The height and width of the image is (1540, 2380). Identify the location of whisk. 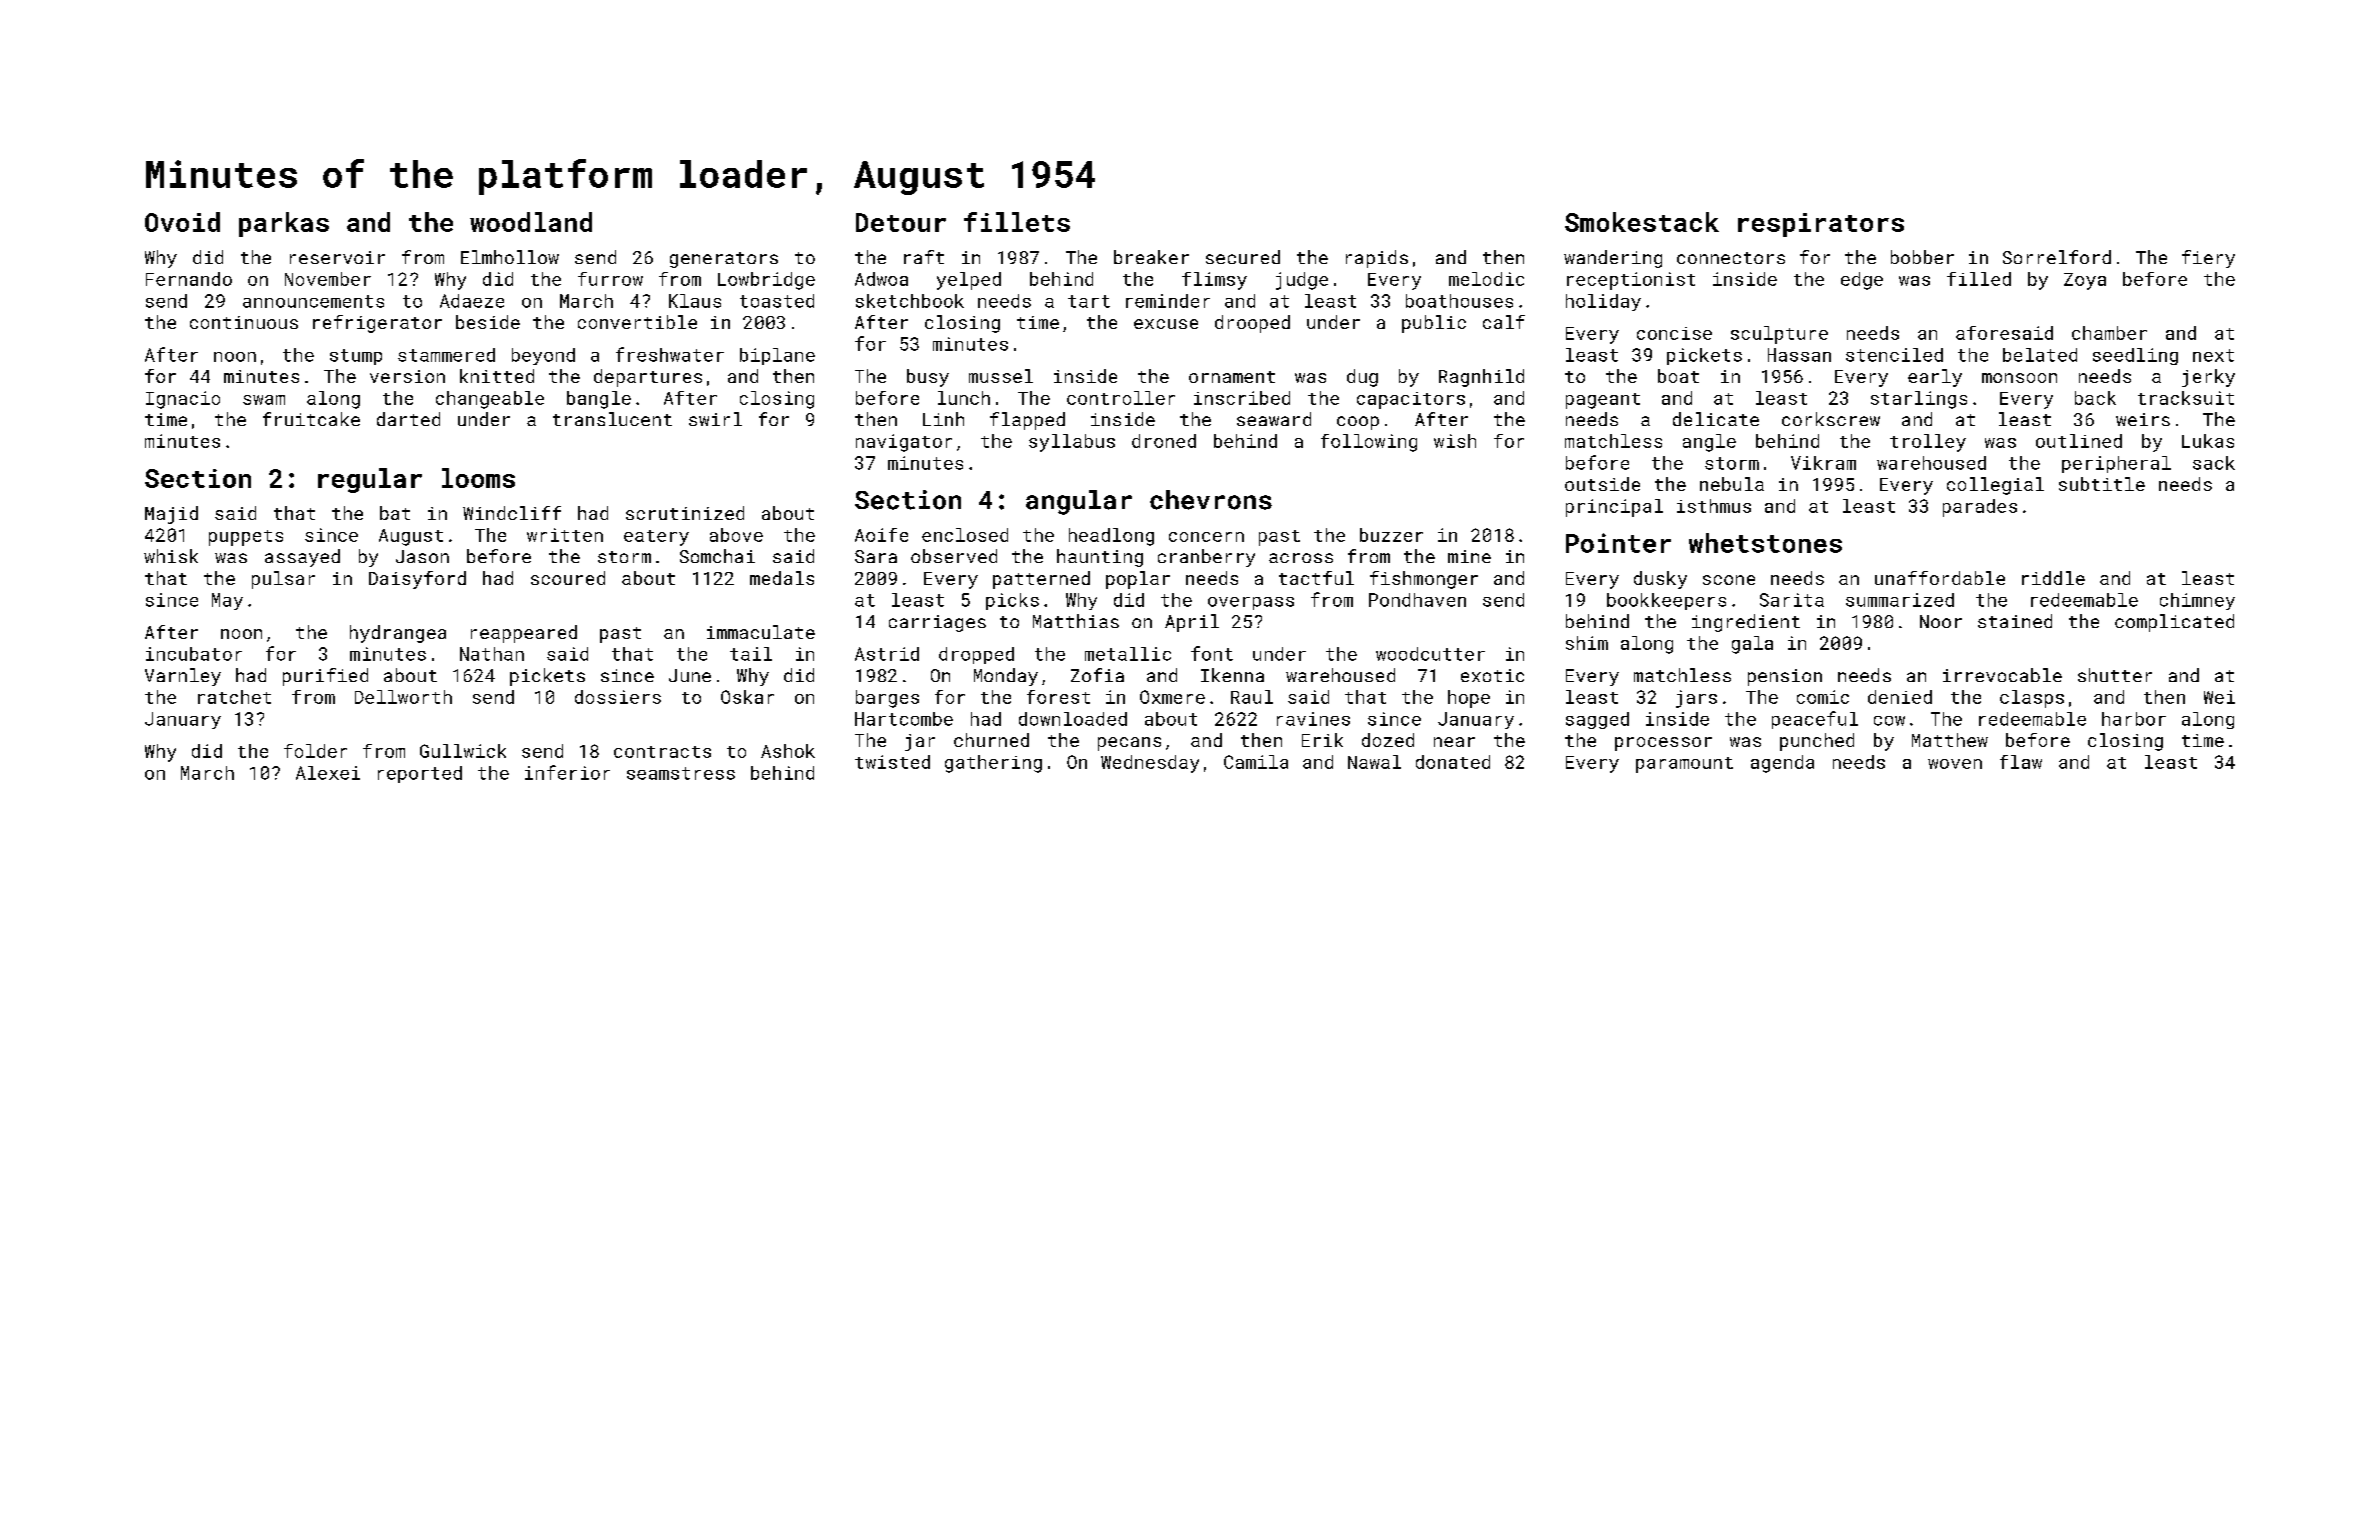
(171, 556).
